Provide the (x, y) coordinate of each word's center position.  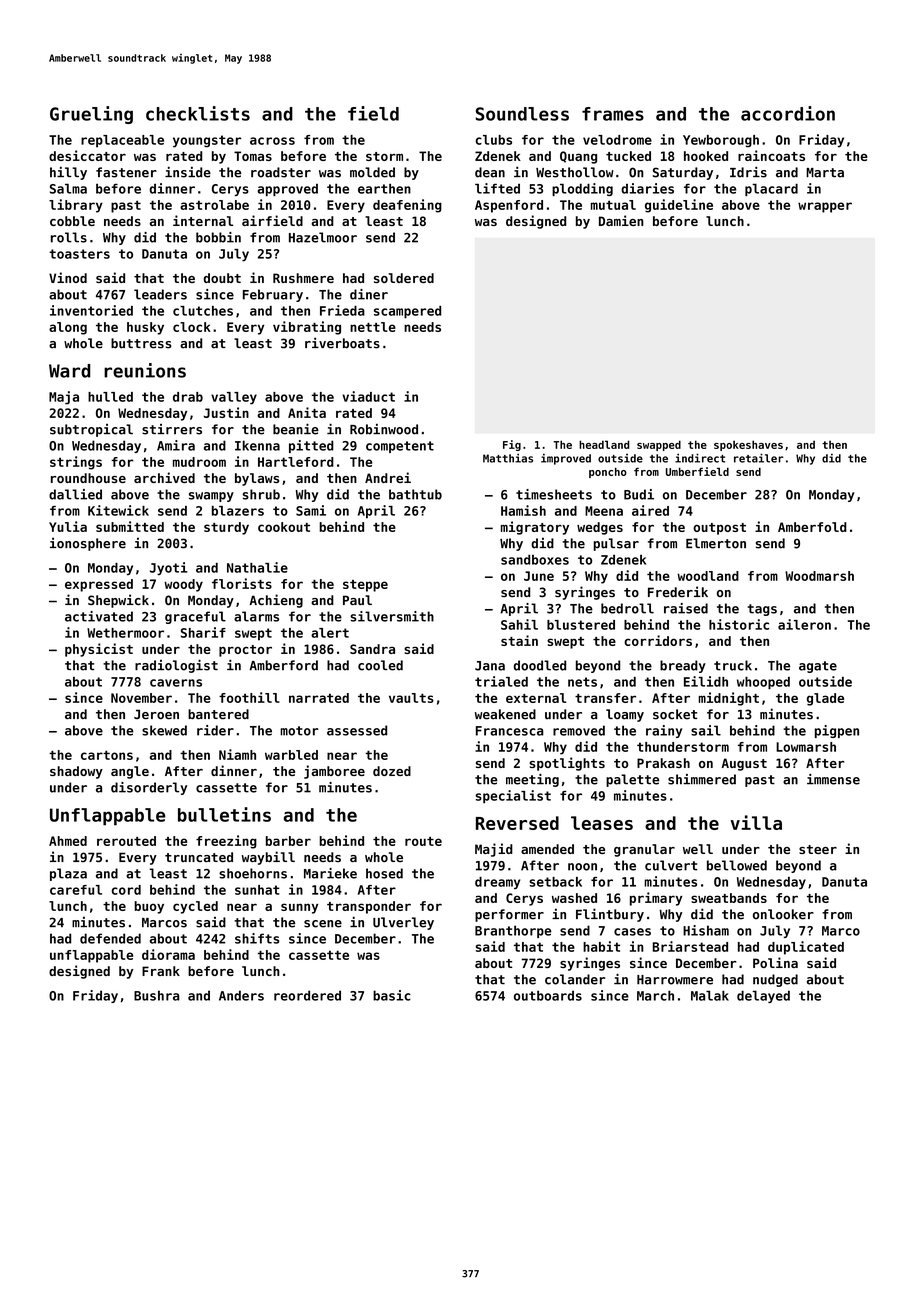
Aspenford (509, 206)
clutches (203, 311)
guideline (679, 206)
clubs (494, 140)
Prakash (663, 763)
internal (203, 220)
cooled (380, 665)
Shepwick (118, 601)
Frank (161, 971)
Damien (621, 220)
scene (323, 924)
